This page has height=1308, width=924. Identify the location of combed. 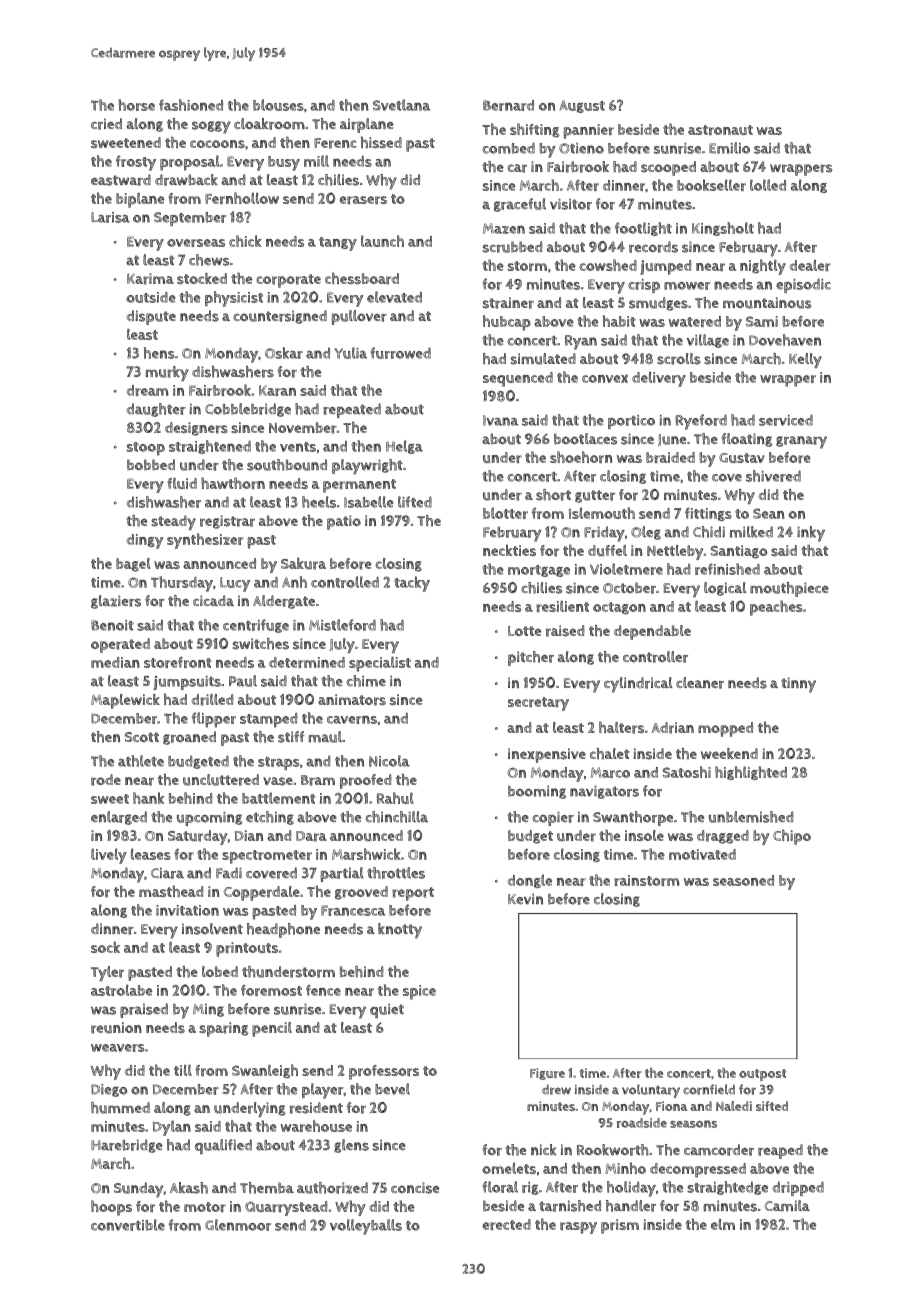
(509, 148).
